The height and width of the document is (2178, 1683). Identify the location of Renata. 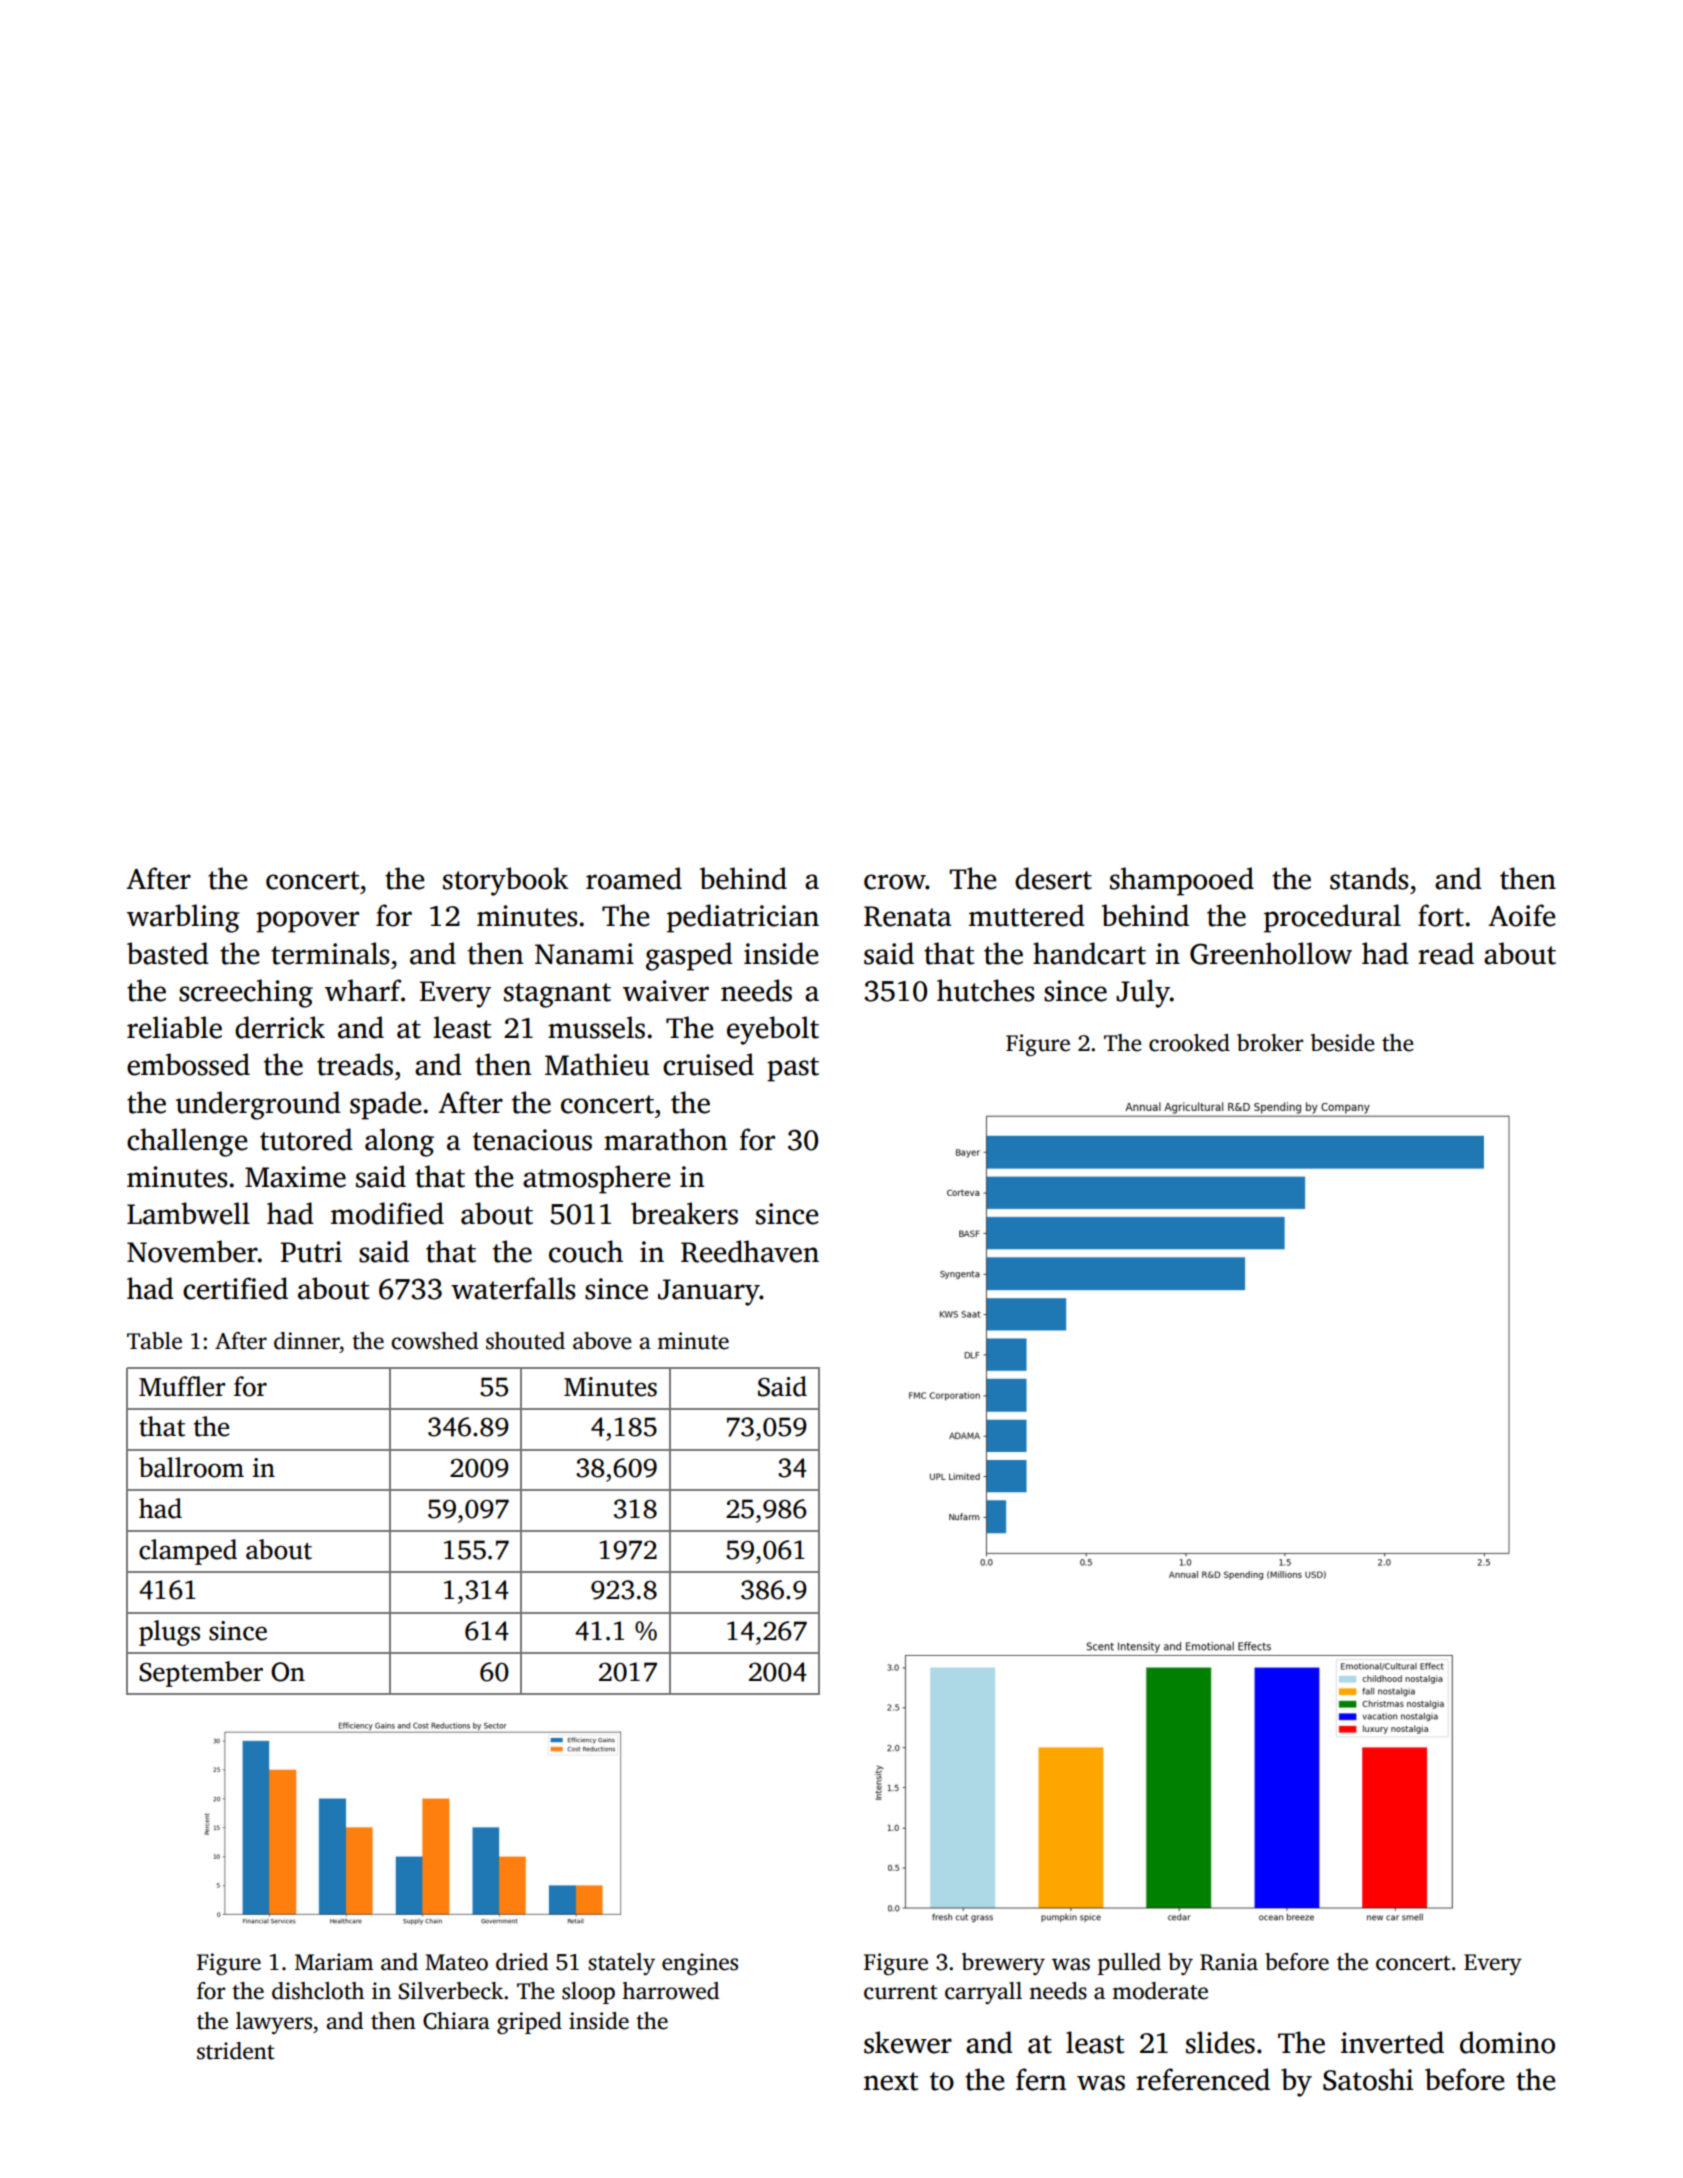
(908, 916).
